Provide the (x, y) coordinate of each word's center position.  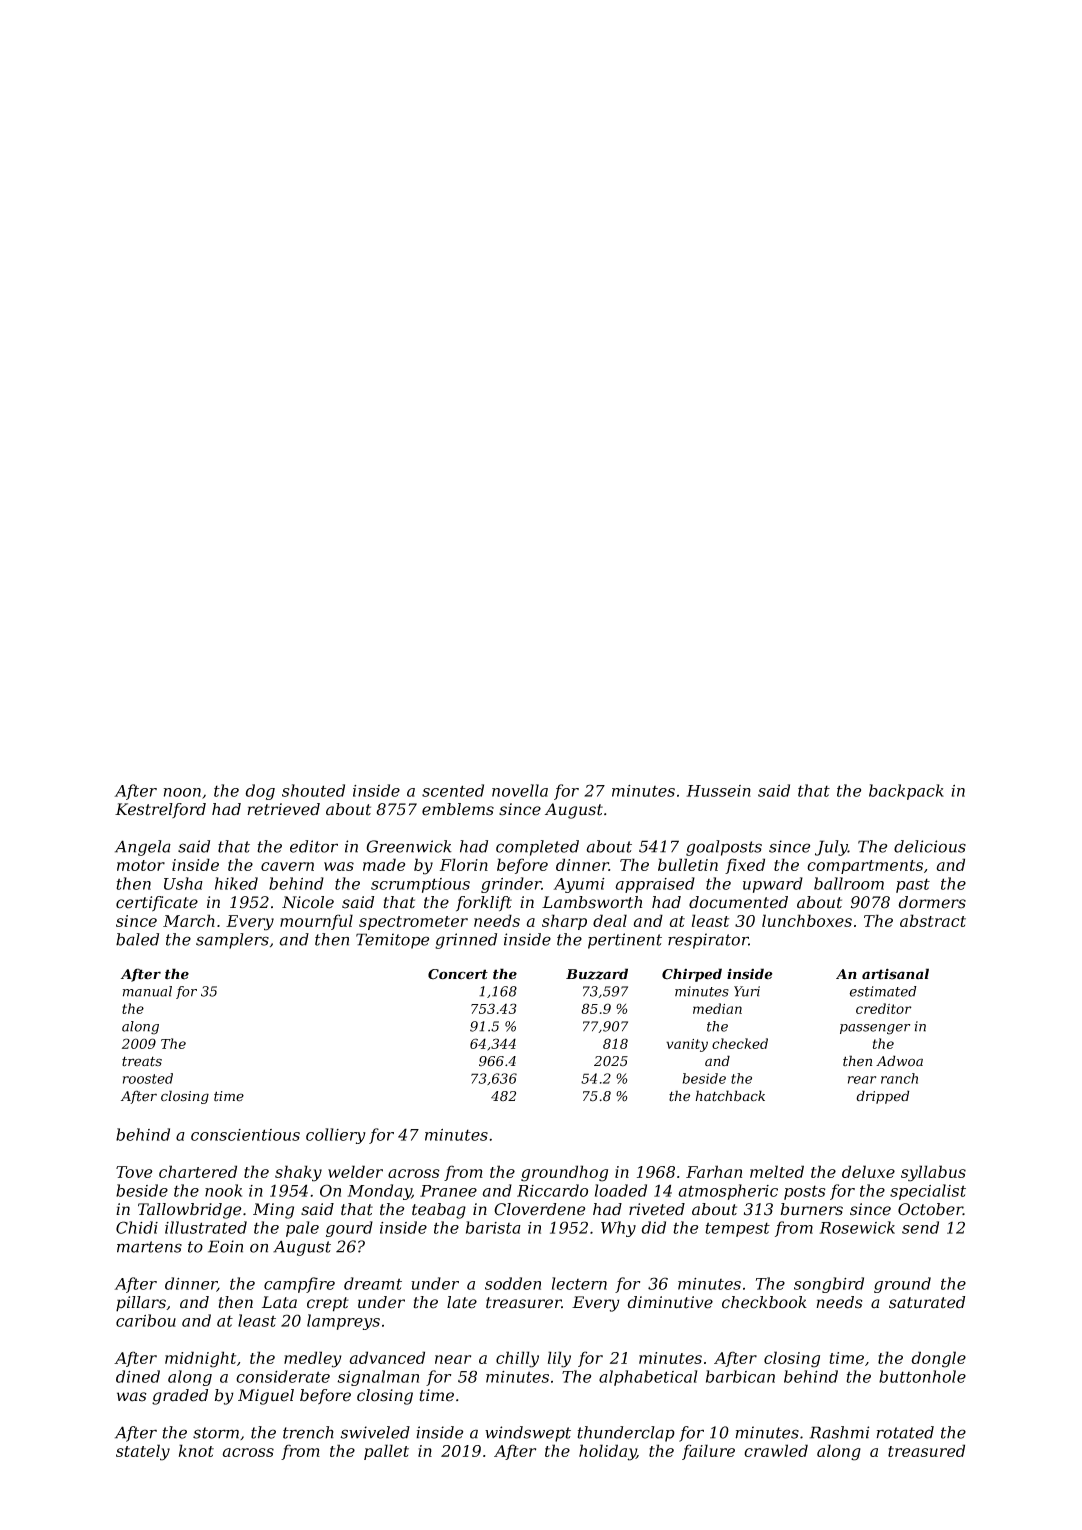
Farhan (714, 1171)
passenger (875, 1029)
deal (610, 920)
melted (777, 1171)
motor (141, 865)
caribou (146, 1320)
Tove (134, 1172)
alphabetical (648, 1378)
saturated (927, 1302)
